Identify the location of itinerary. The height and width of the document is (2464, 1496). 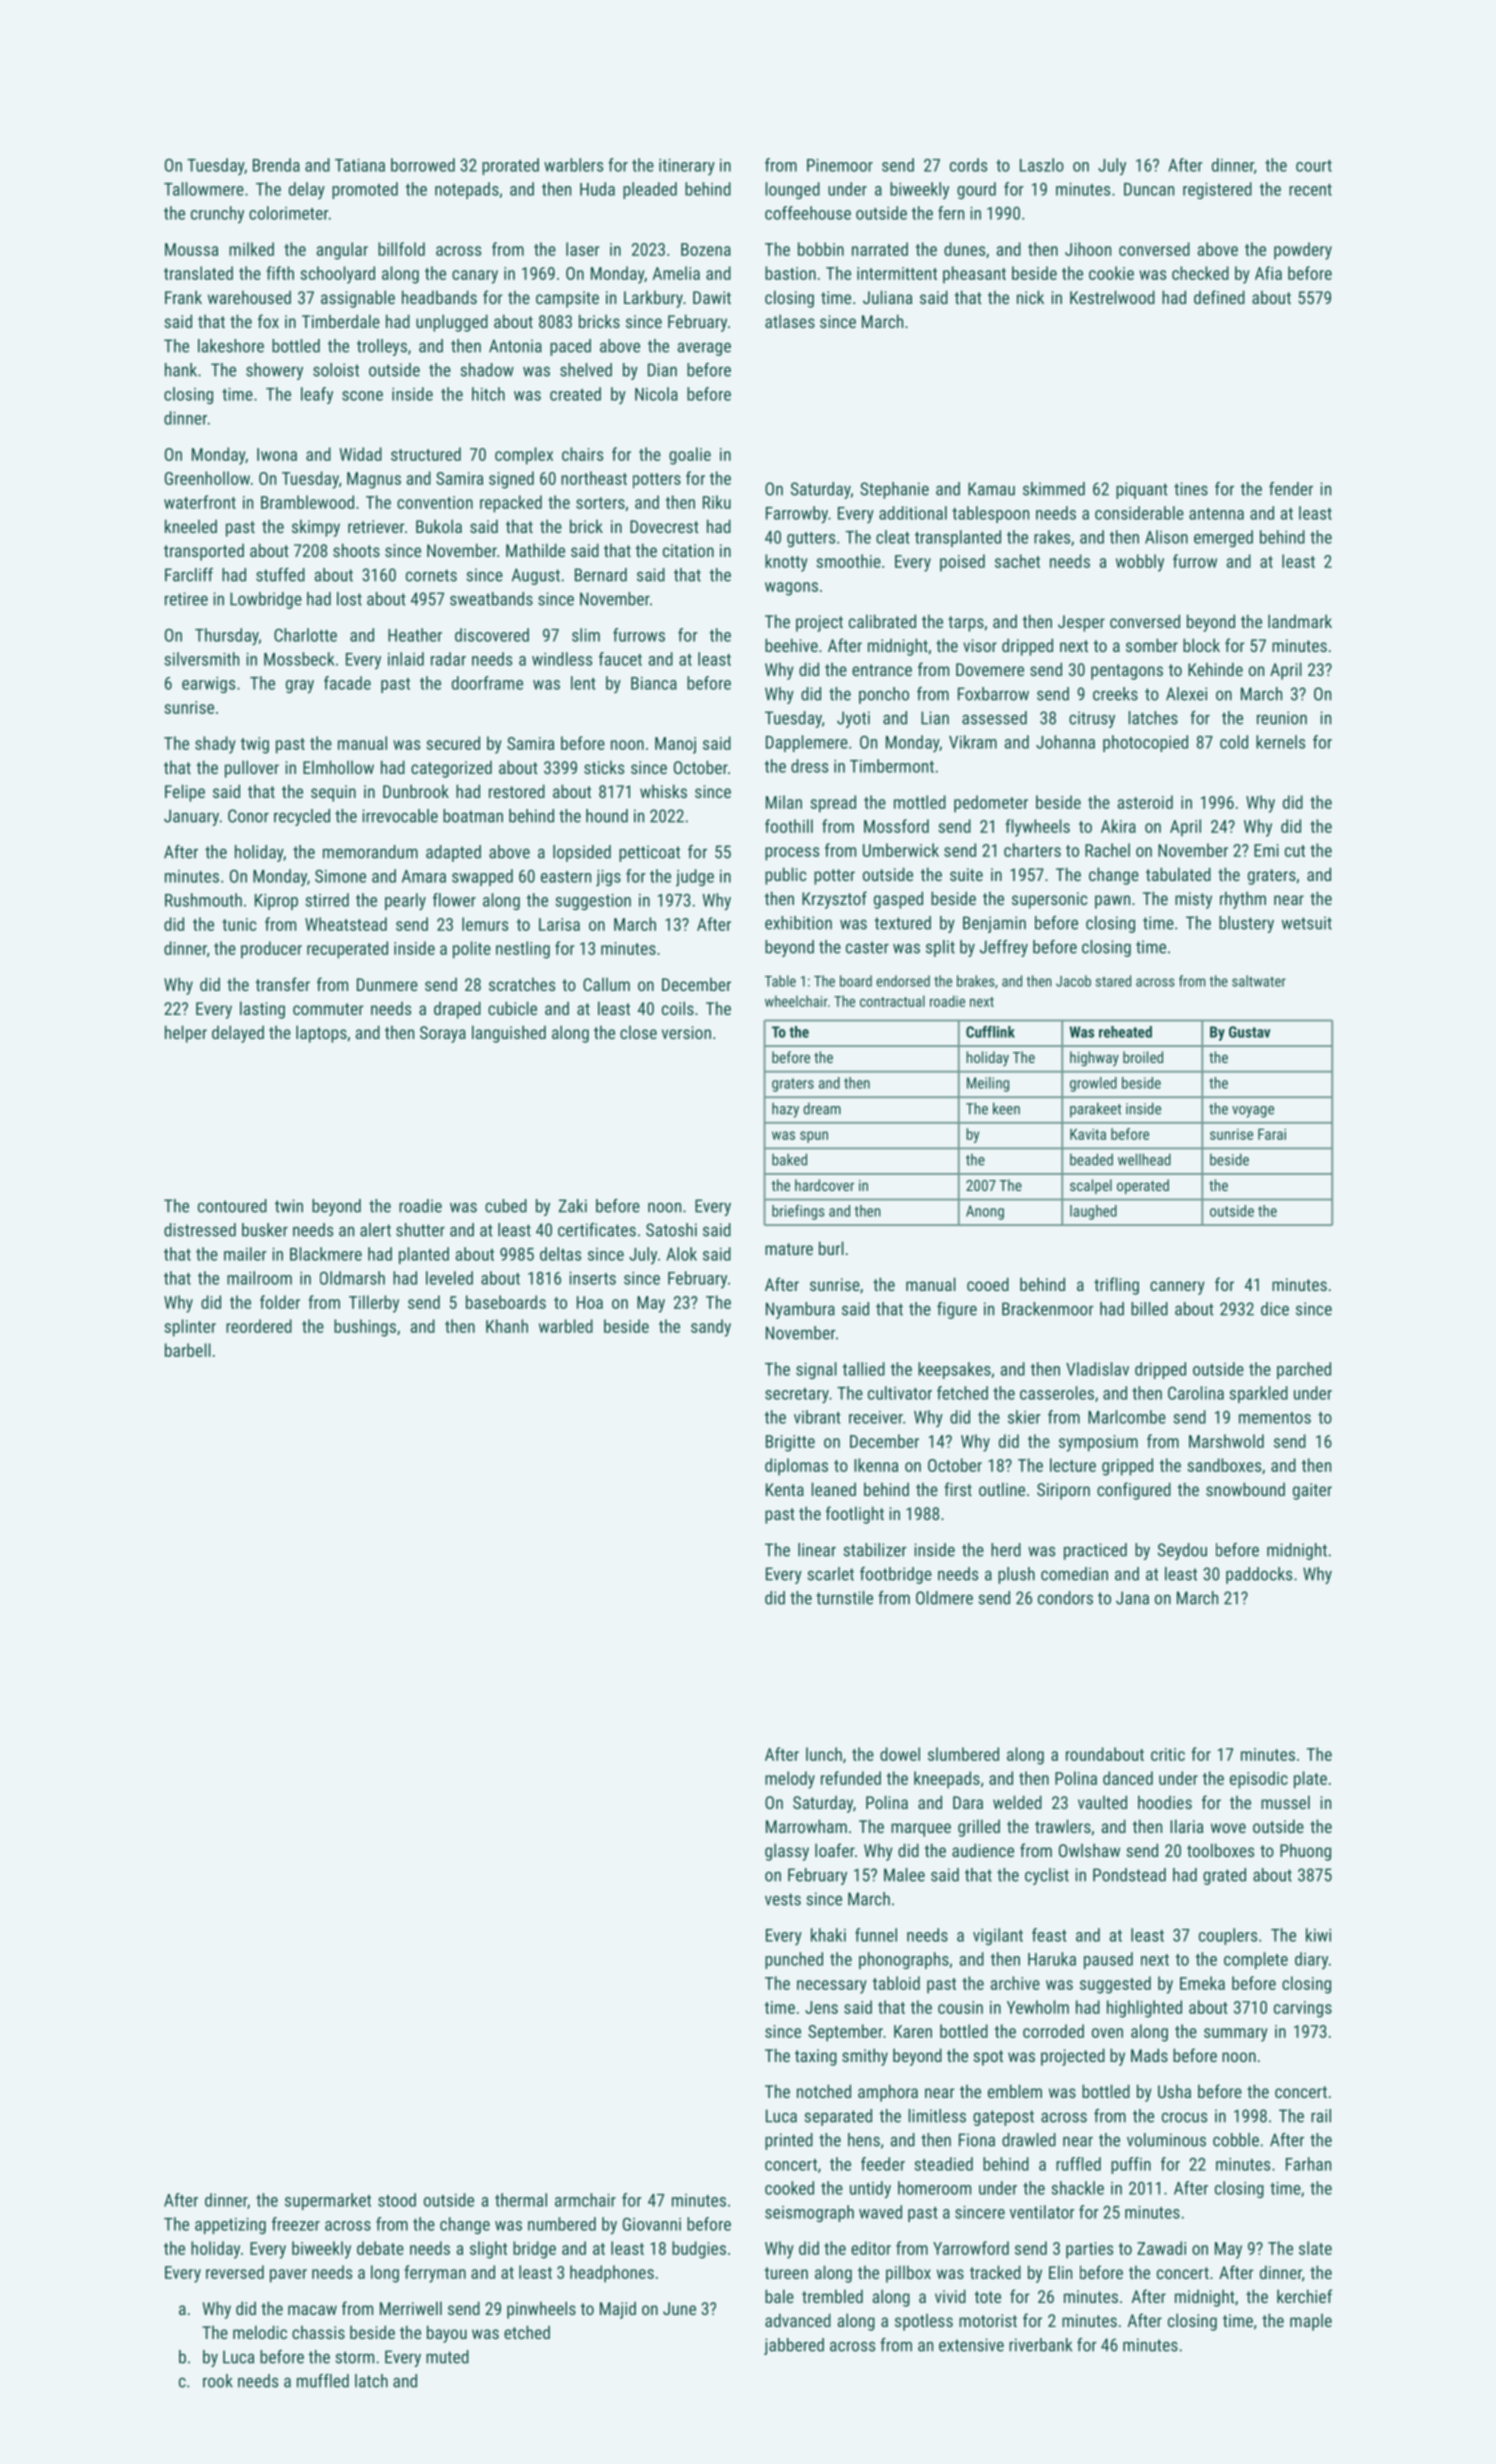
(687, 167).
